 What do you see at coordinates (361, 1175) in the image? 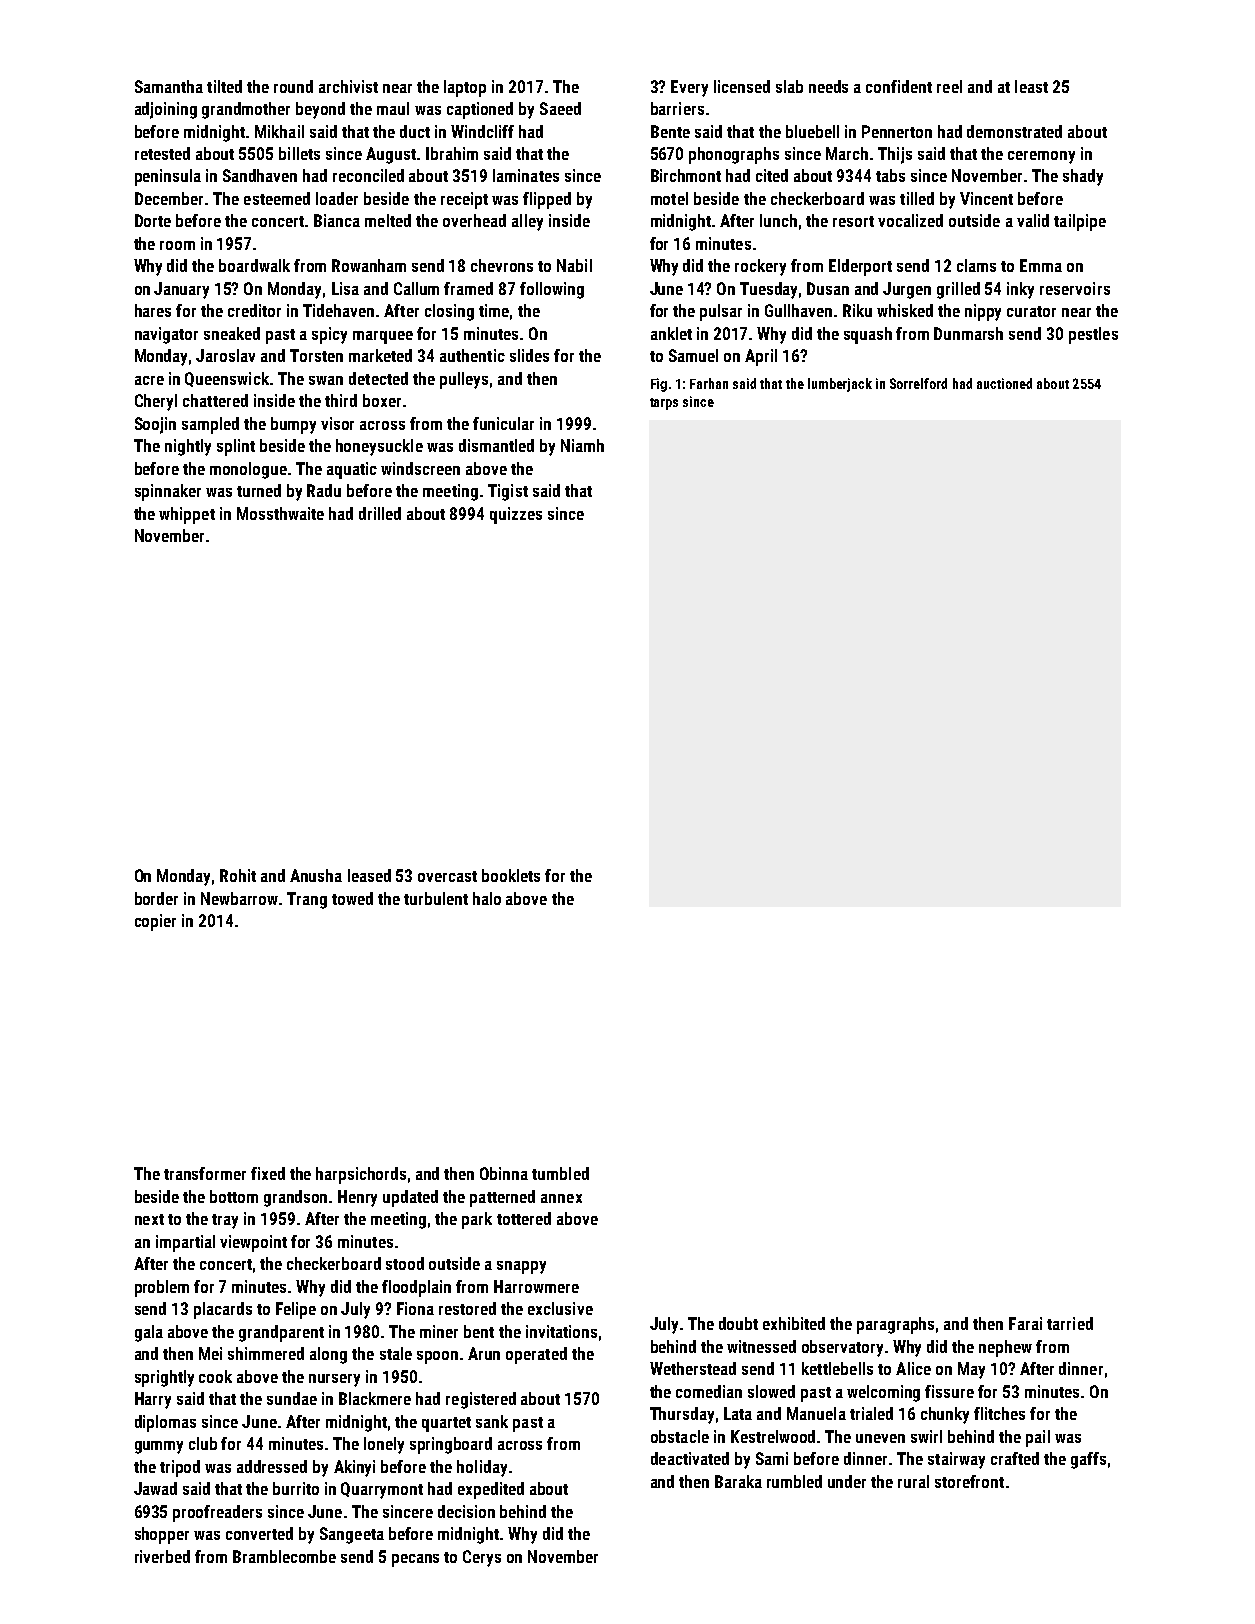
I see `harpsichords` at bounding box center [361, 1175].
